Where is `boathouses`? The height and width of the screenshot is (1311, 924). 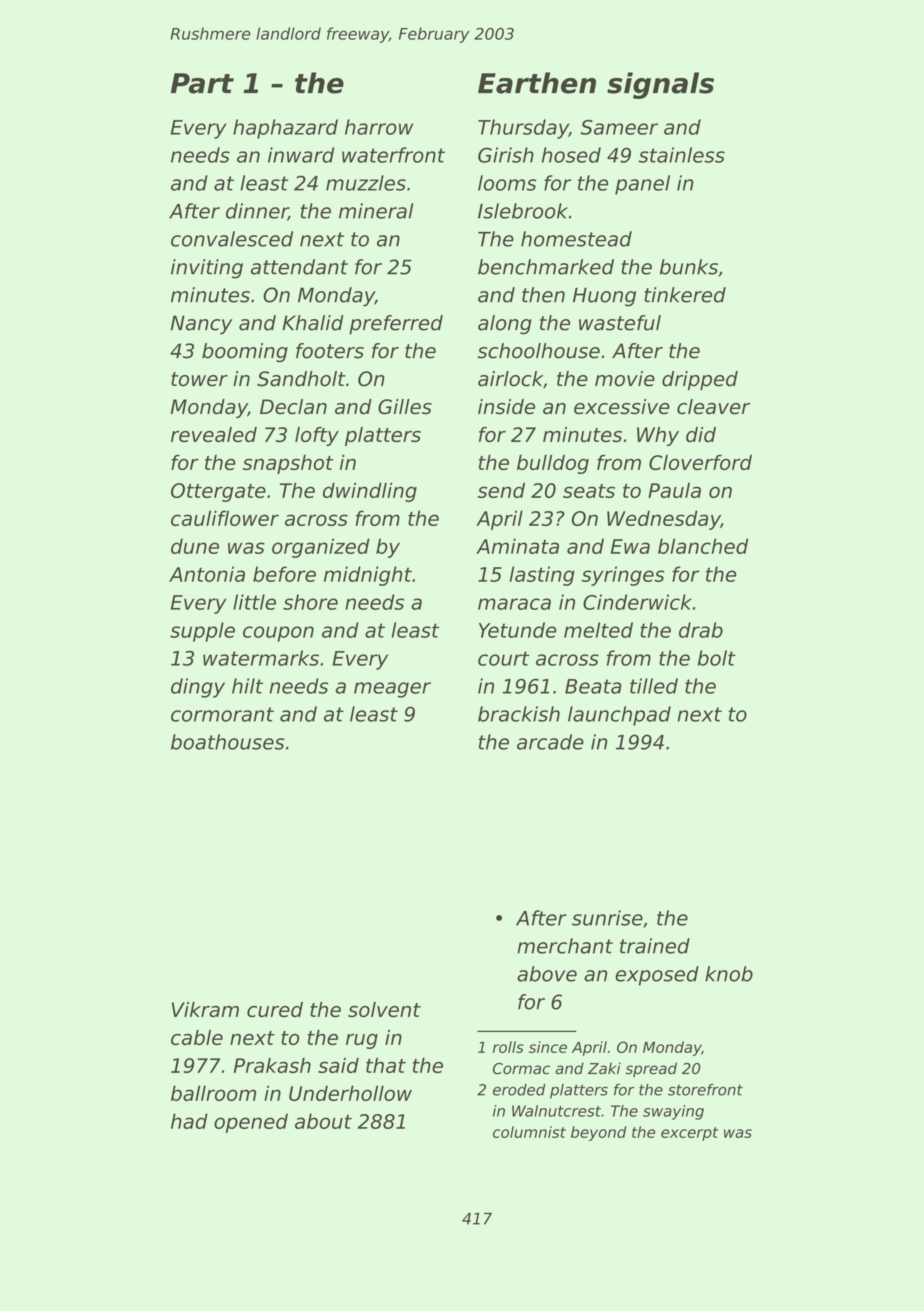
boathouses is located at coordinates (228, 742).
